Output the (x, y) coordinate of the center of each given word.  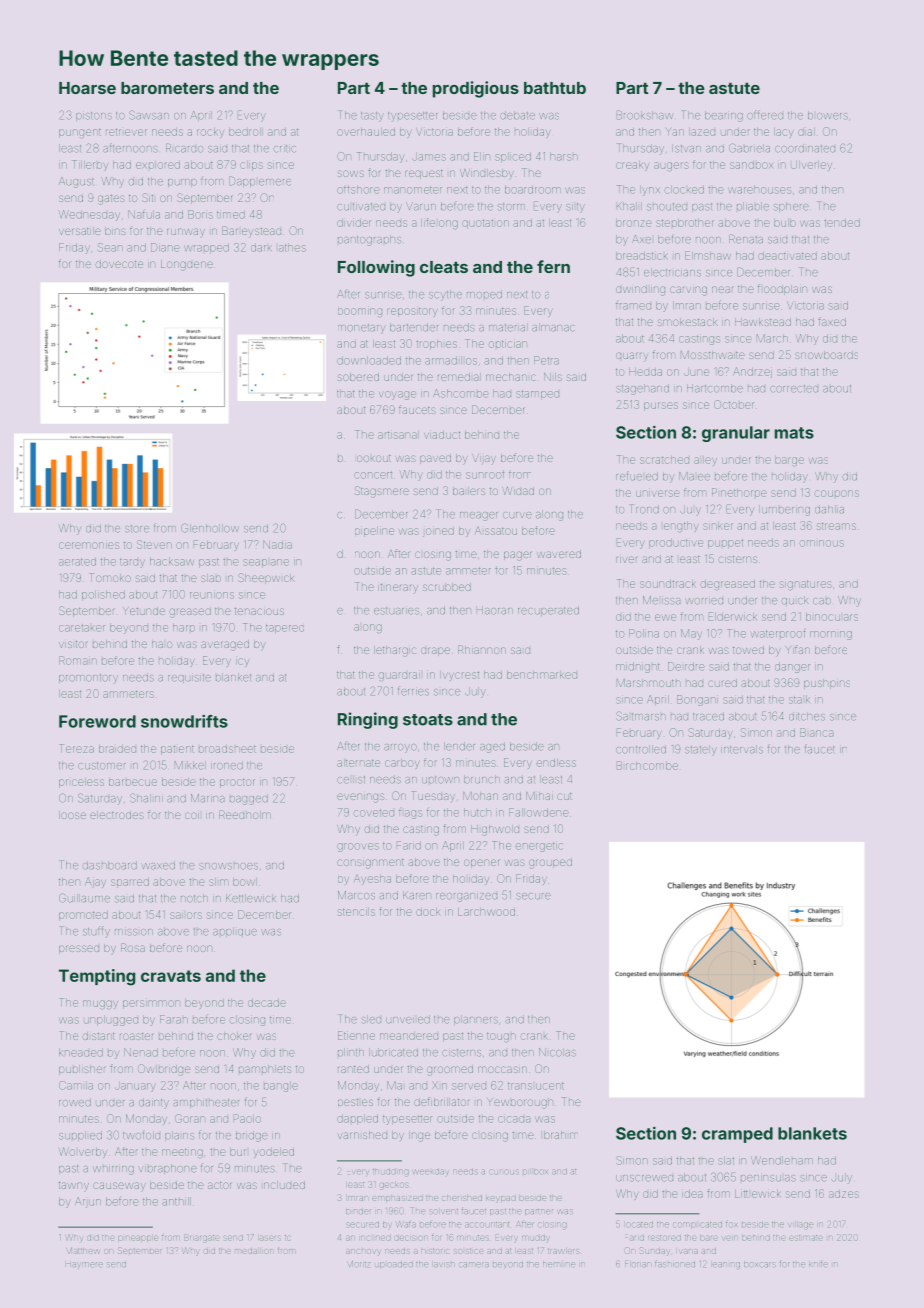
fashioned (675, 1263)
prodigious (476, 89)
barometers (167, 88)
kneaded (81, 1052)
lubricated (393, 1052)
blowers (828, 115)
